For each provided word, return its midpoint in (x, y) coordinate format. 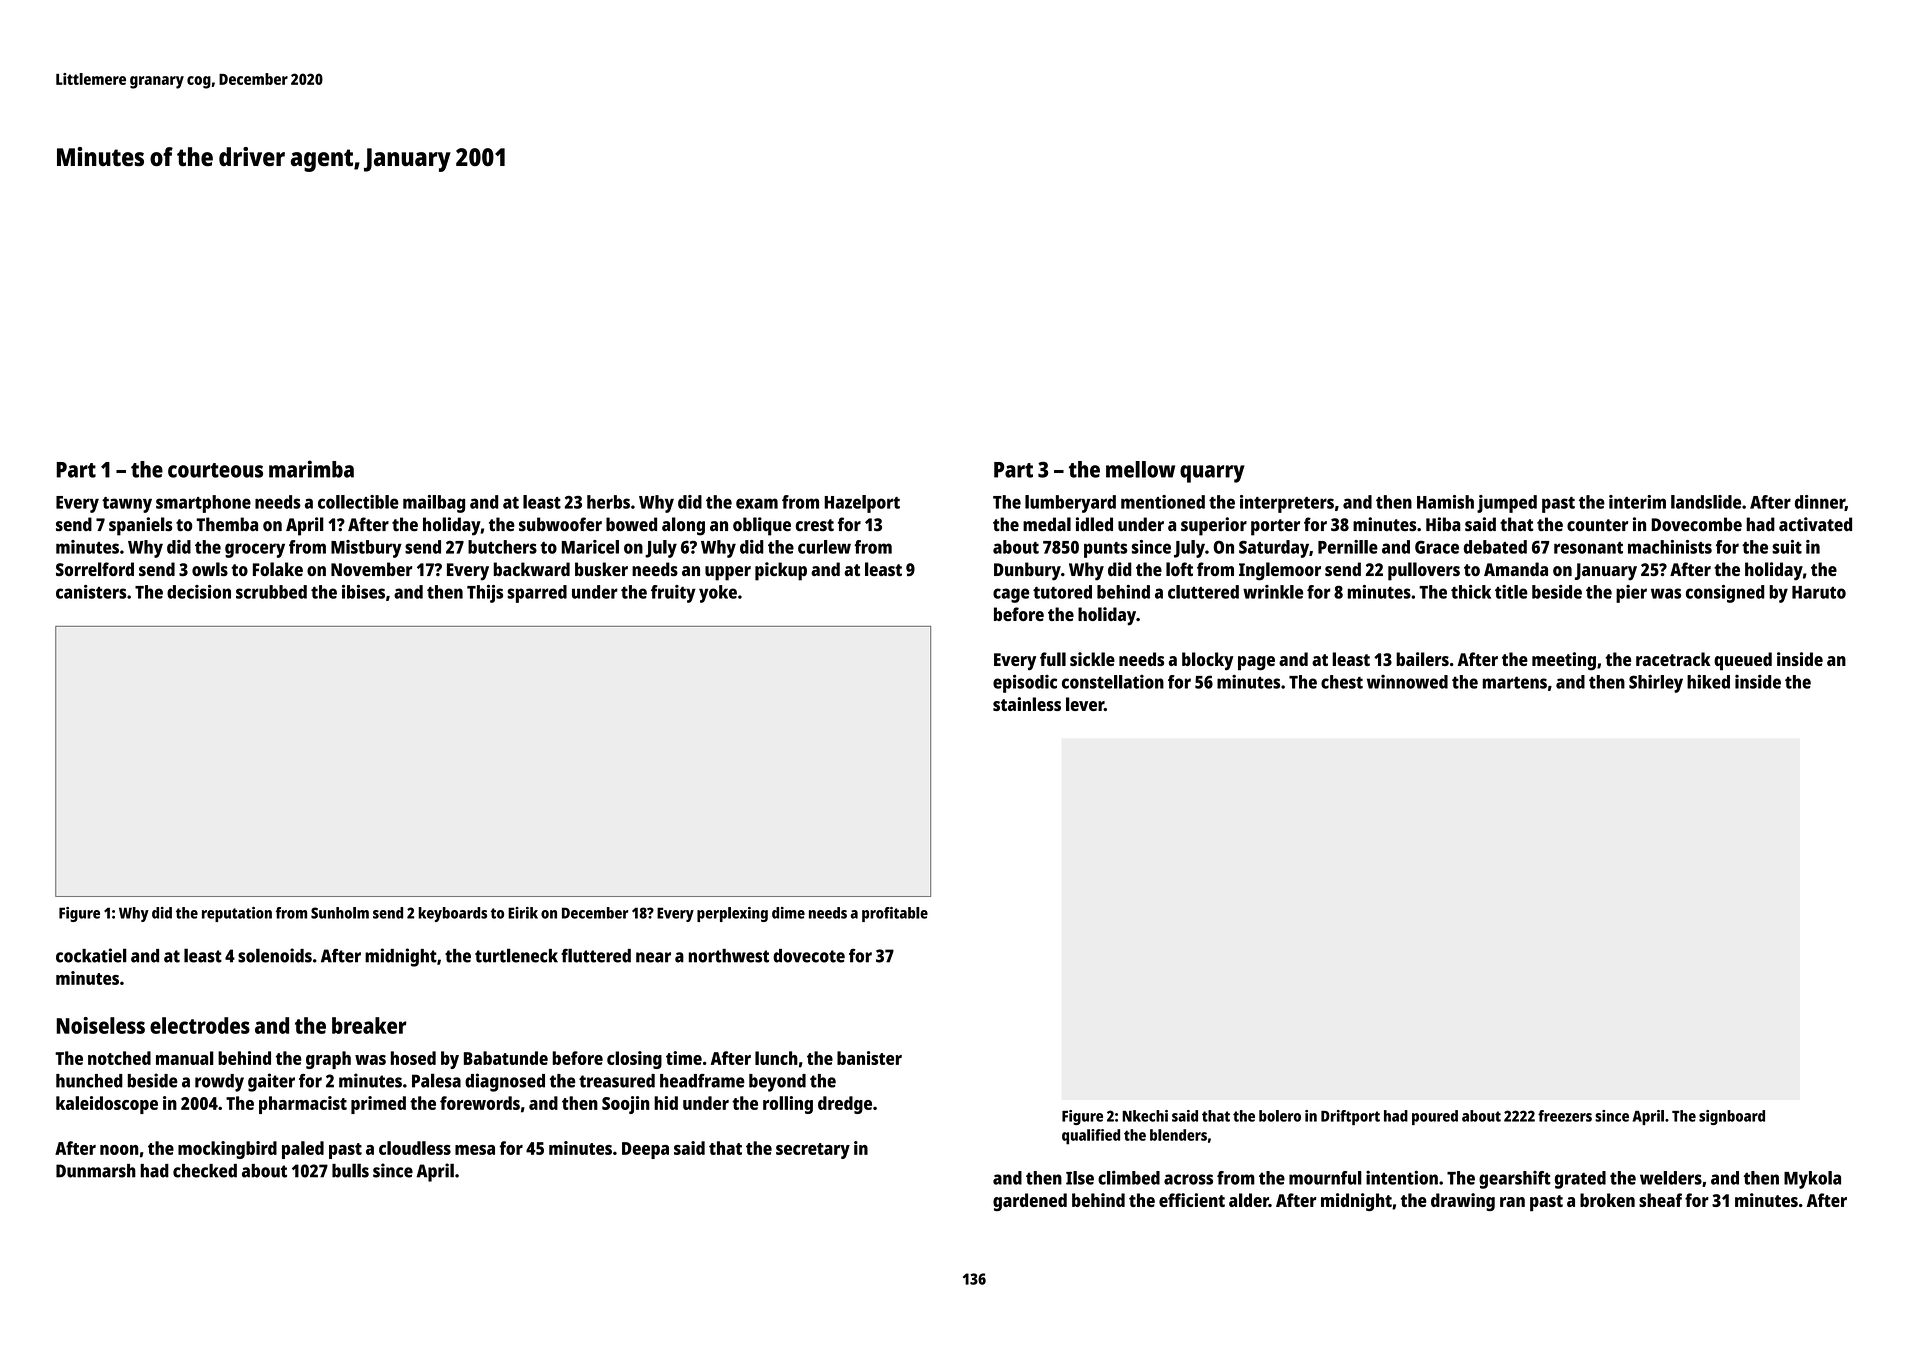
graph (328, 1060)
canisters (91, 592)
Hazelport (862, 504)
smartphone (203, 504)
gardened (1030, 1202)
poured (1435, 1117)
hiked (1708, 682)
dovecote (809, 956)
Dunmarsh (96, 1171)
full (1053, 659)
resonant (1588, 548)
